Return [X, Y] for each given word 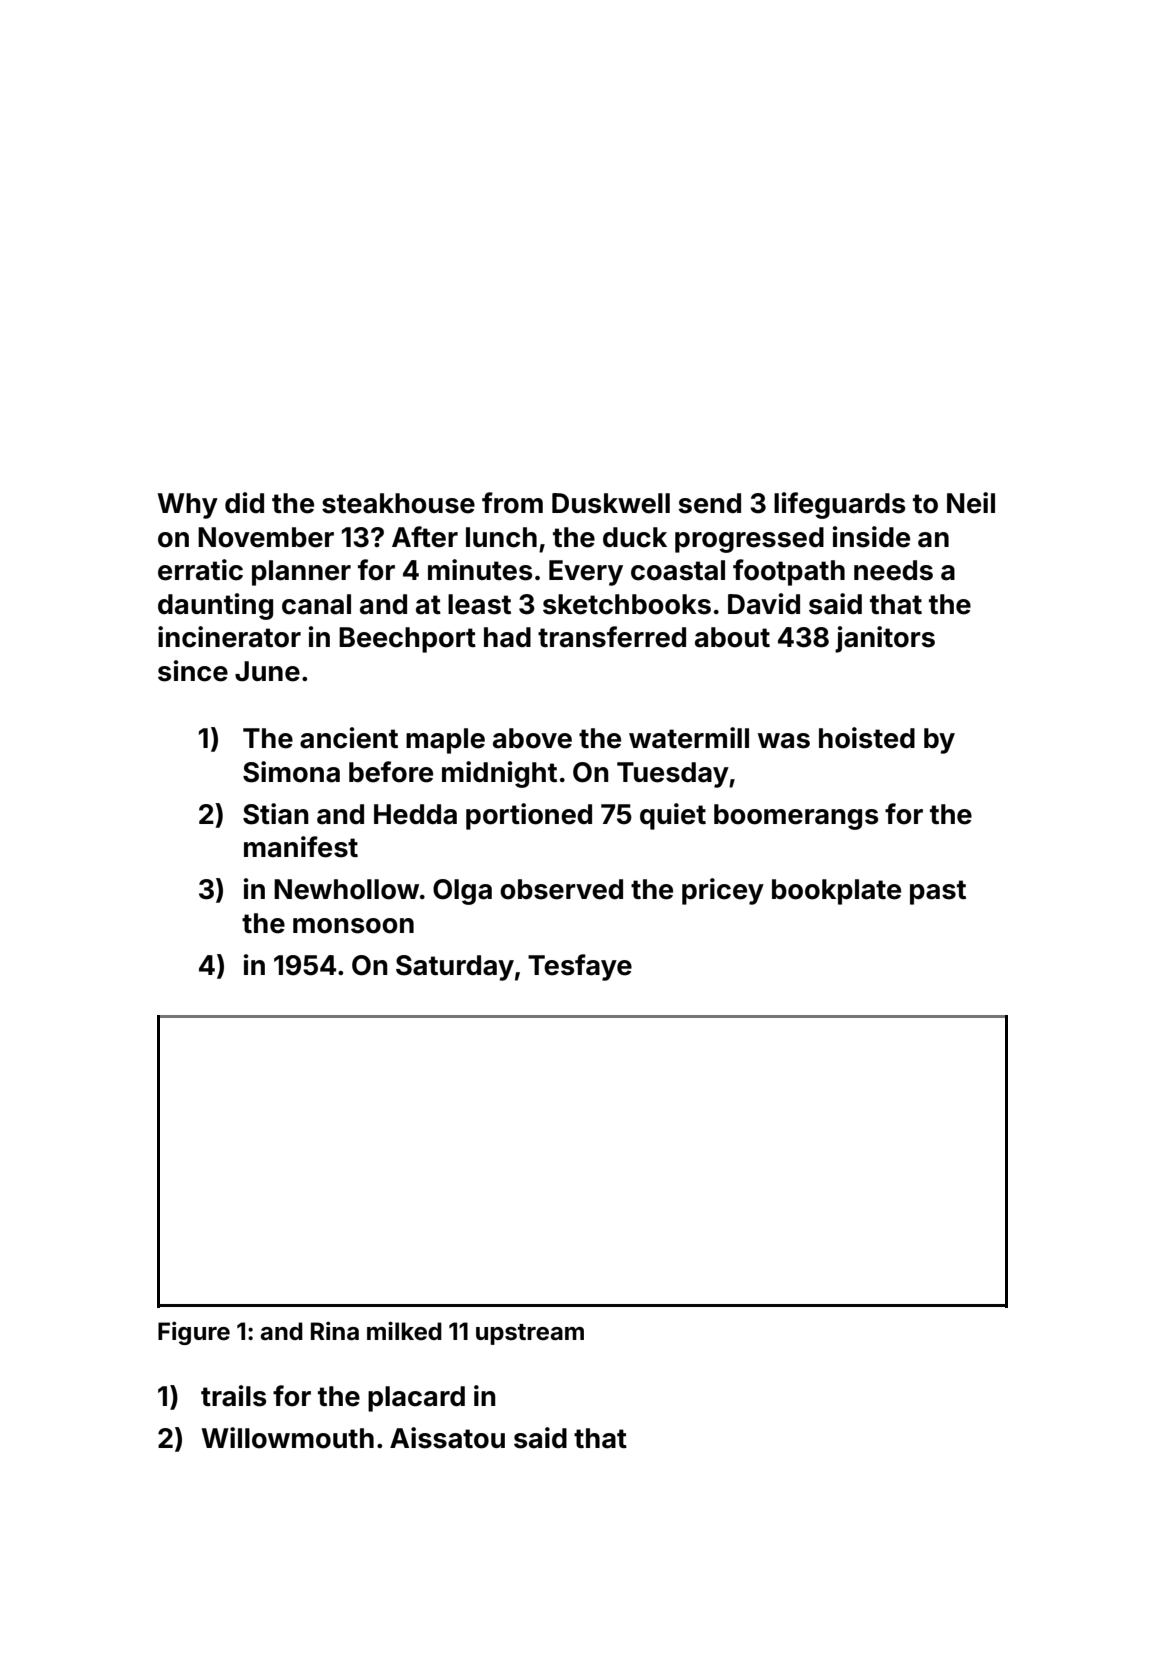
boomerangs [796, 817]
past [938, 892]
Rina [335, 1331]
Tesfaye [580, 967]
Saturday [455, 968]
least [479, 604]
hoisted [867, 738]
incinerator [229, 637]
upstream [530, 1334]
